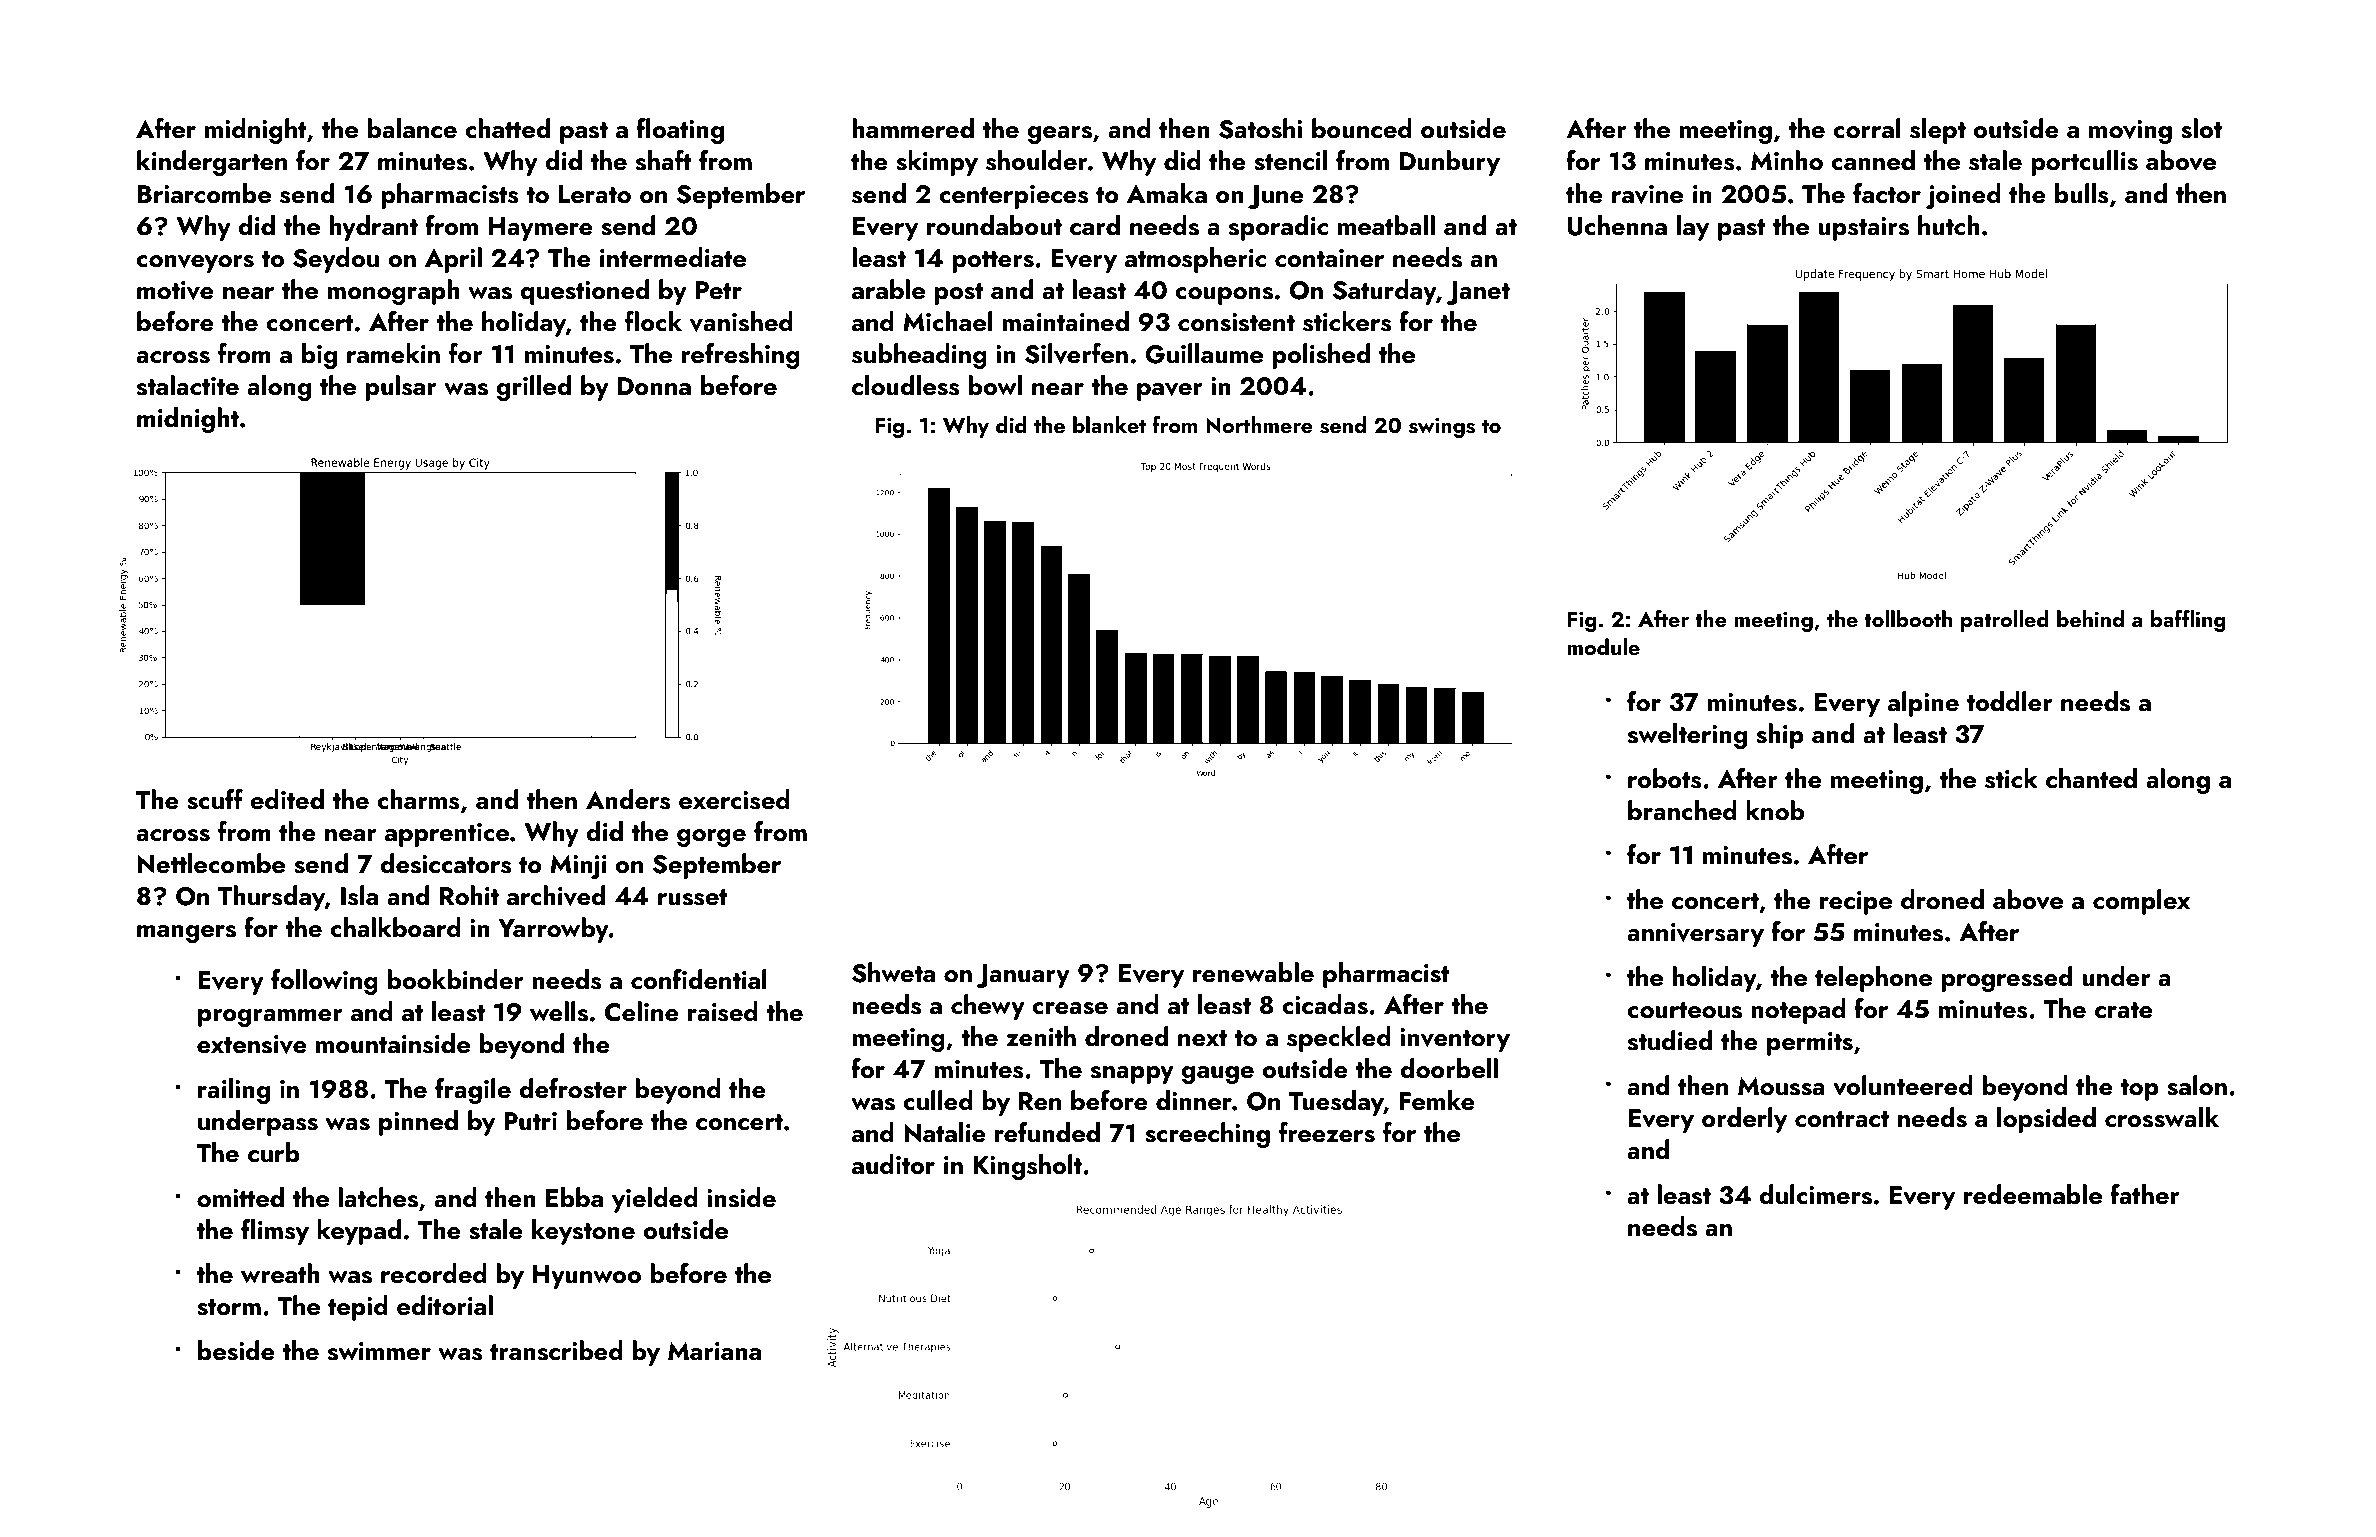 This page has width=2376, height=1537. What do you see at coordinates (212, 163) in the page?
I see `kindergarten` at bounding box center [212, 163].
